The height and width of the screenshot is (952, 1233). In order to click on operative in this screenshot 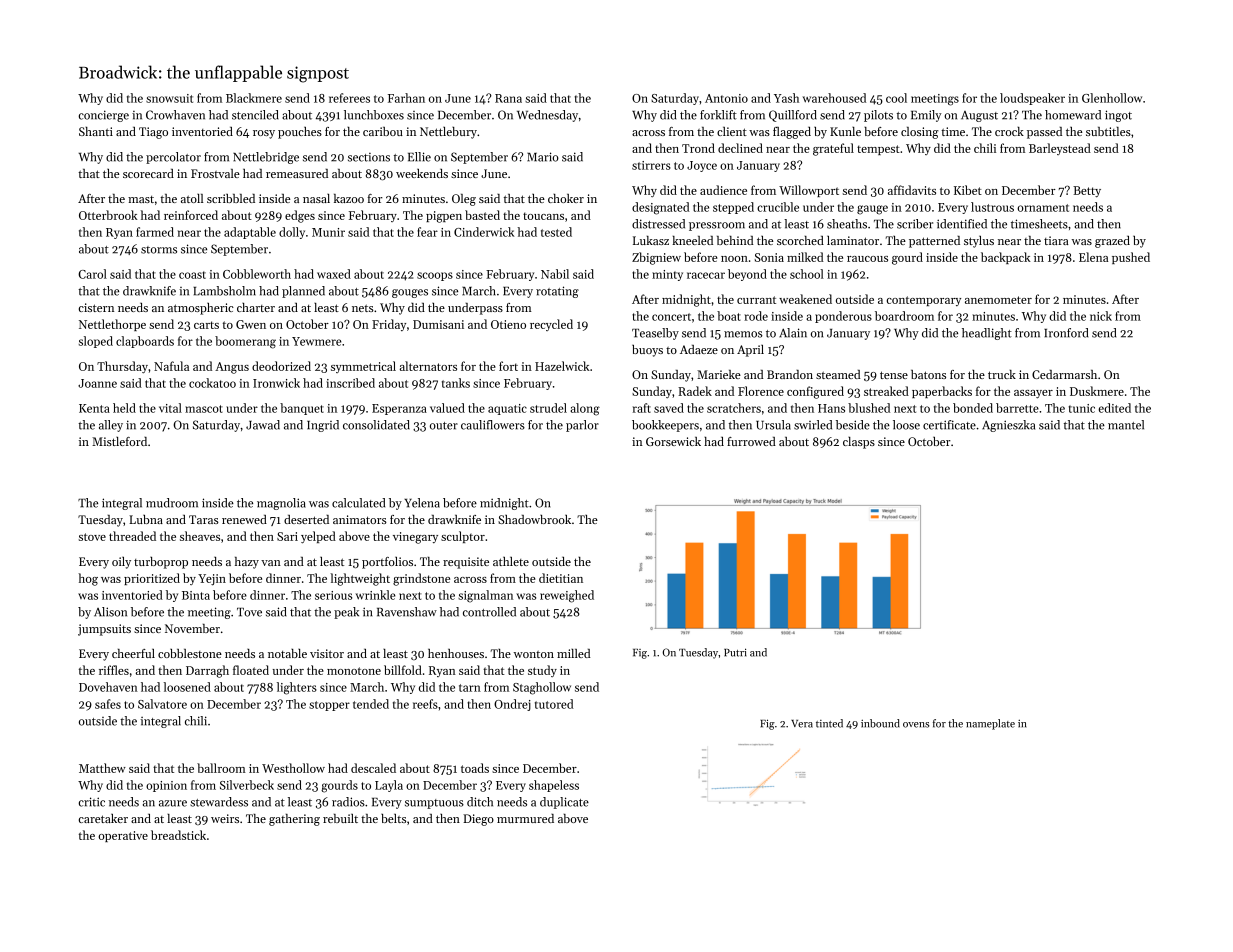, I will do `click(123, 836)`.
